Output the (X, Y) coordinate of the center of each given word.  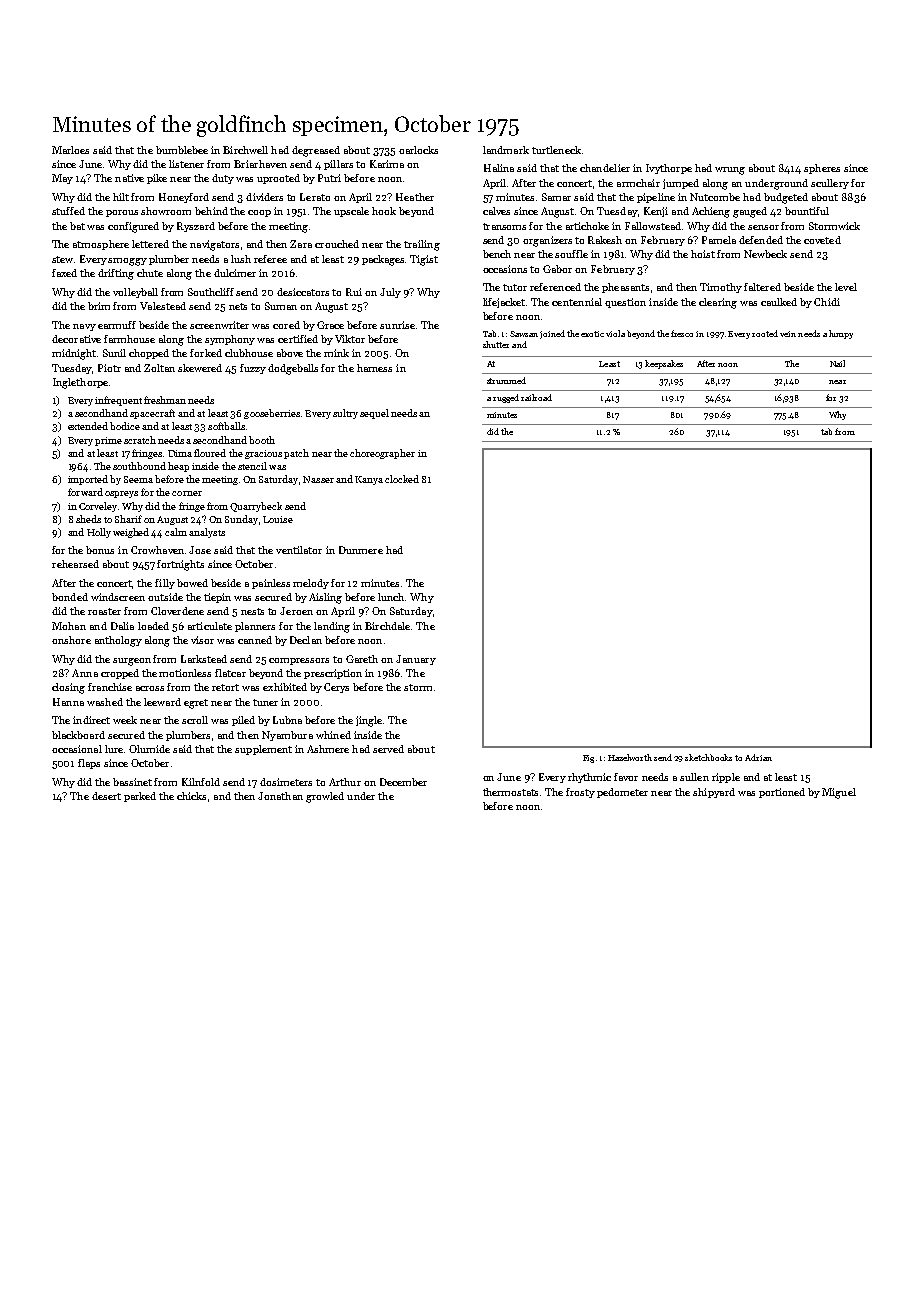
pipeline (656, 198)
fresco (682, 333)
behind (211, 211)
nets (238, 306)
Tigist (424, 260)
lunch (391, 597)
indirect (91, 720)
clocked (402, 479)
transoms (504, 226)
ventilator (299, 550)
